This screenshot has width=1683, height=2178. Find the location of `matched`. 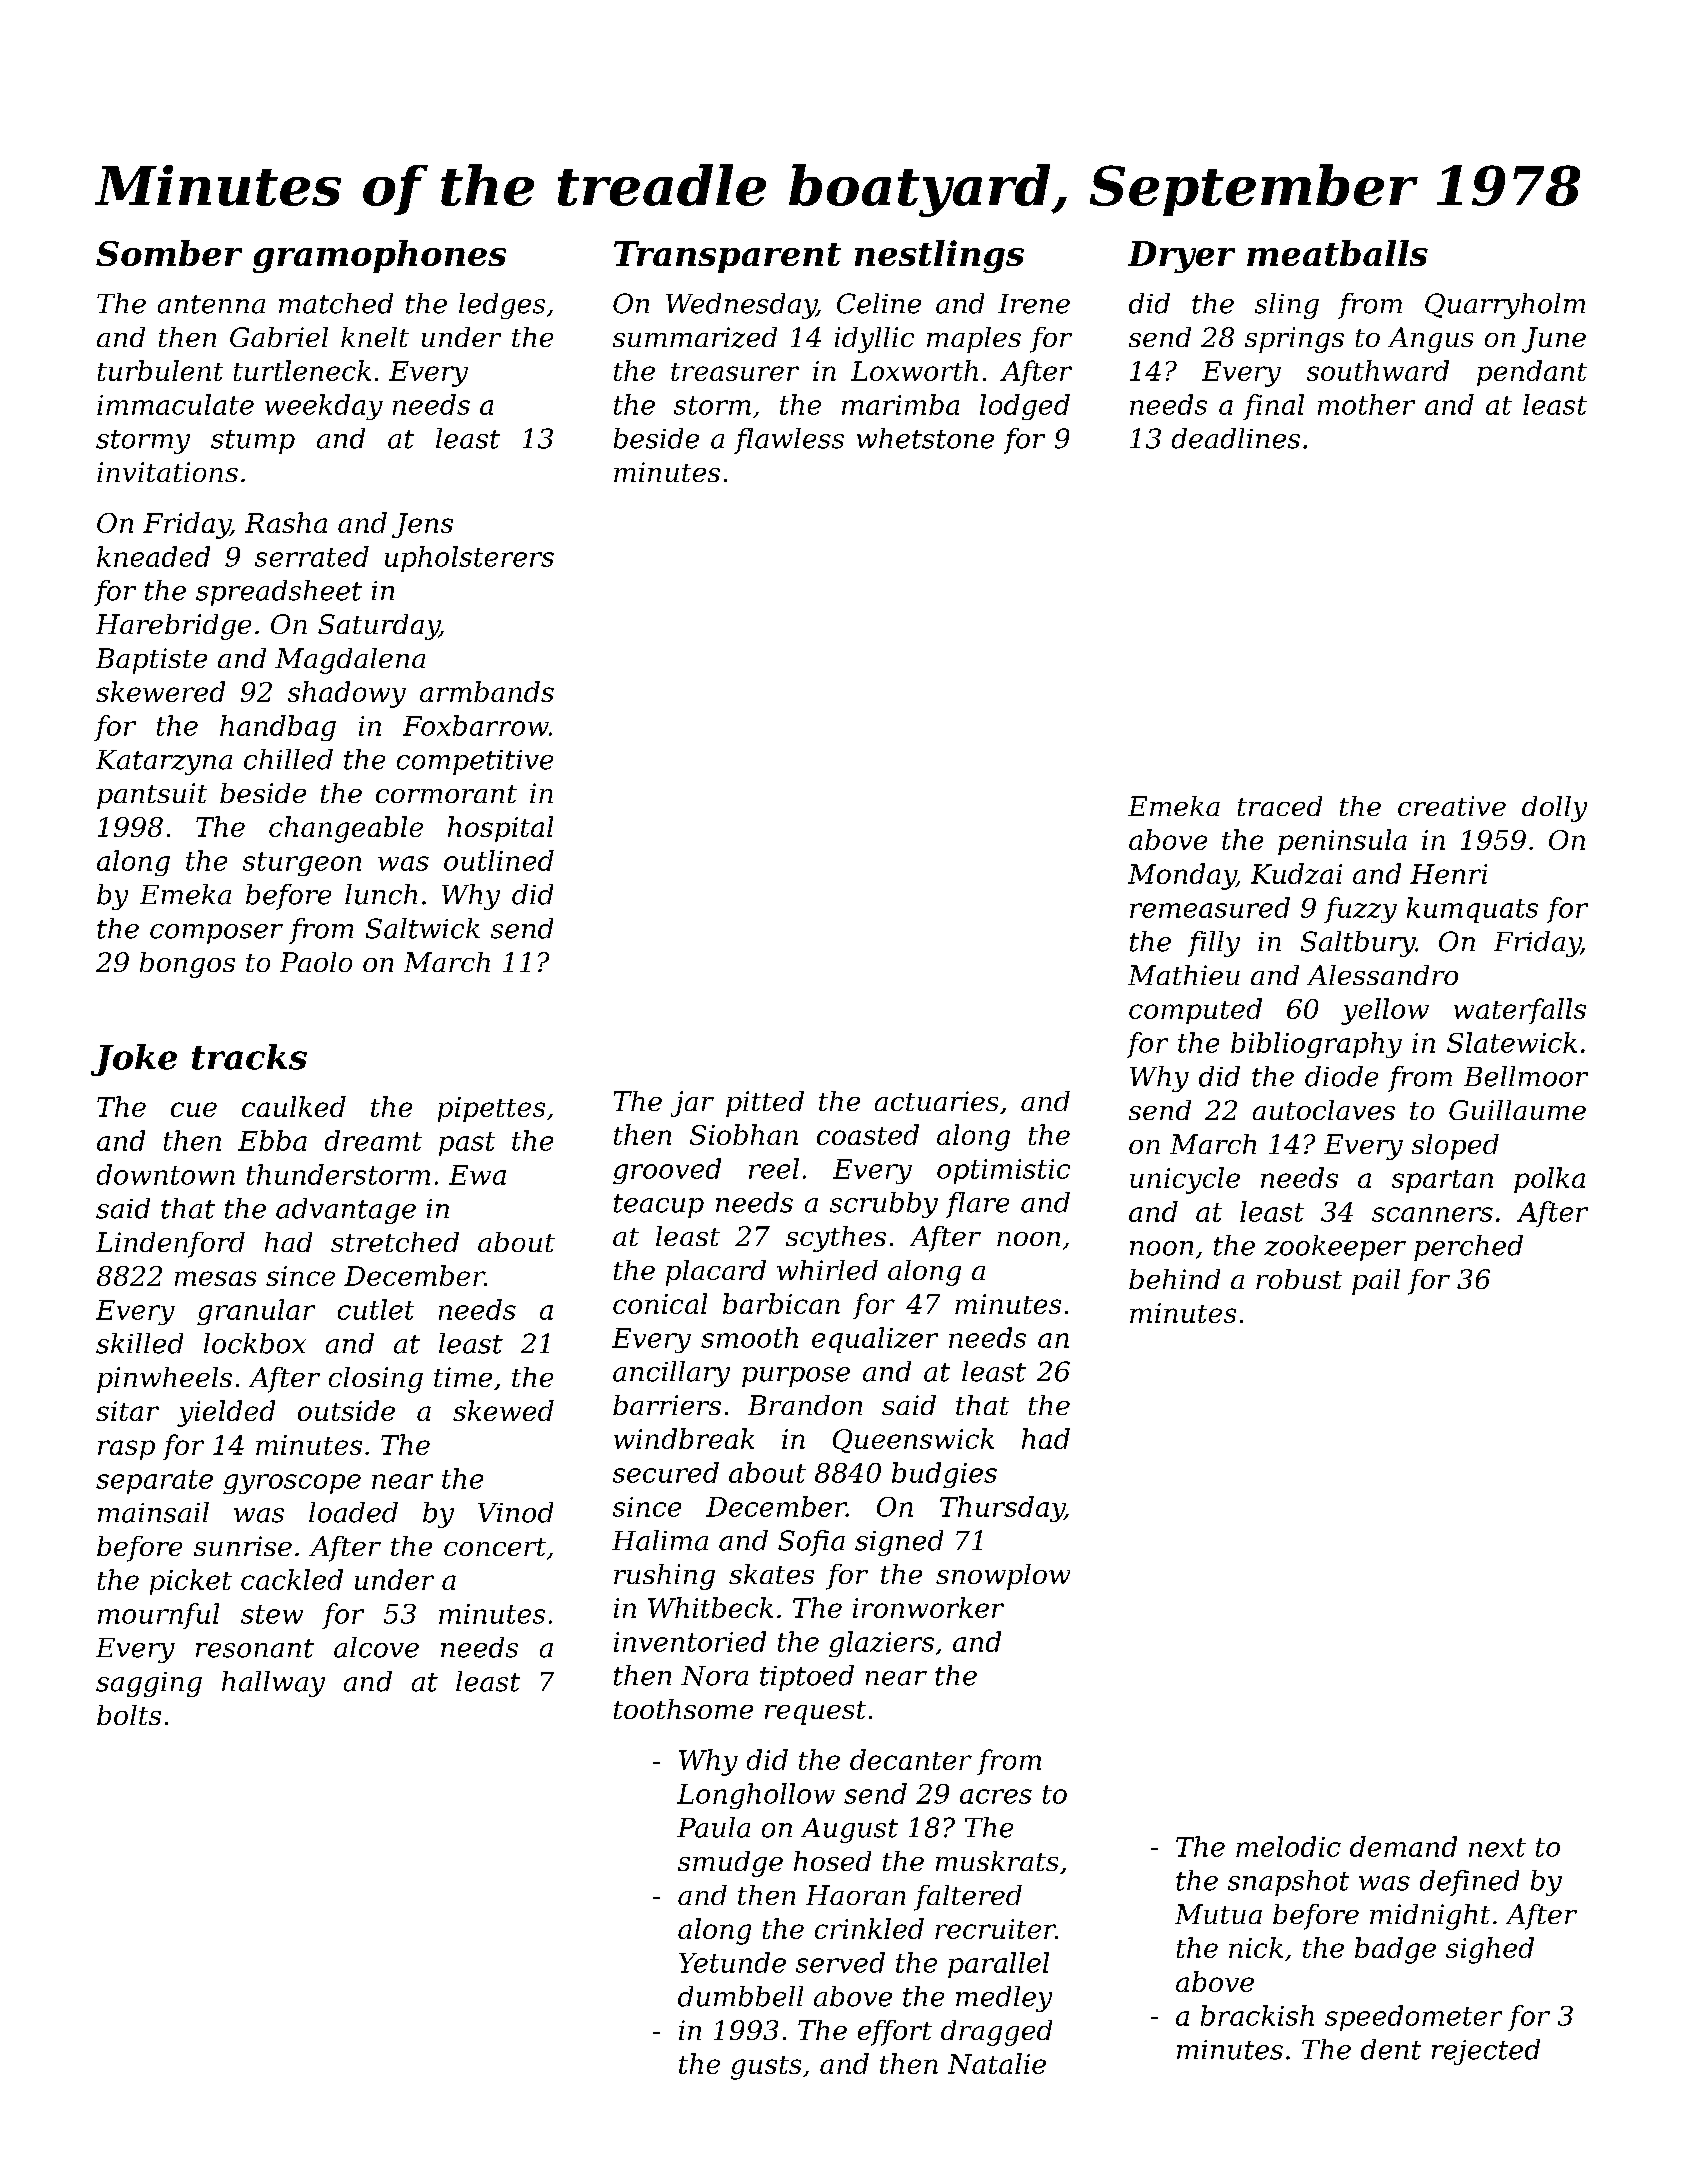

matched is located at coordinates (336, 303).
